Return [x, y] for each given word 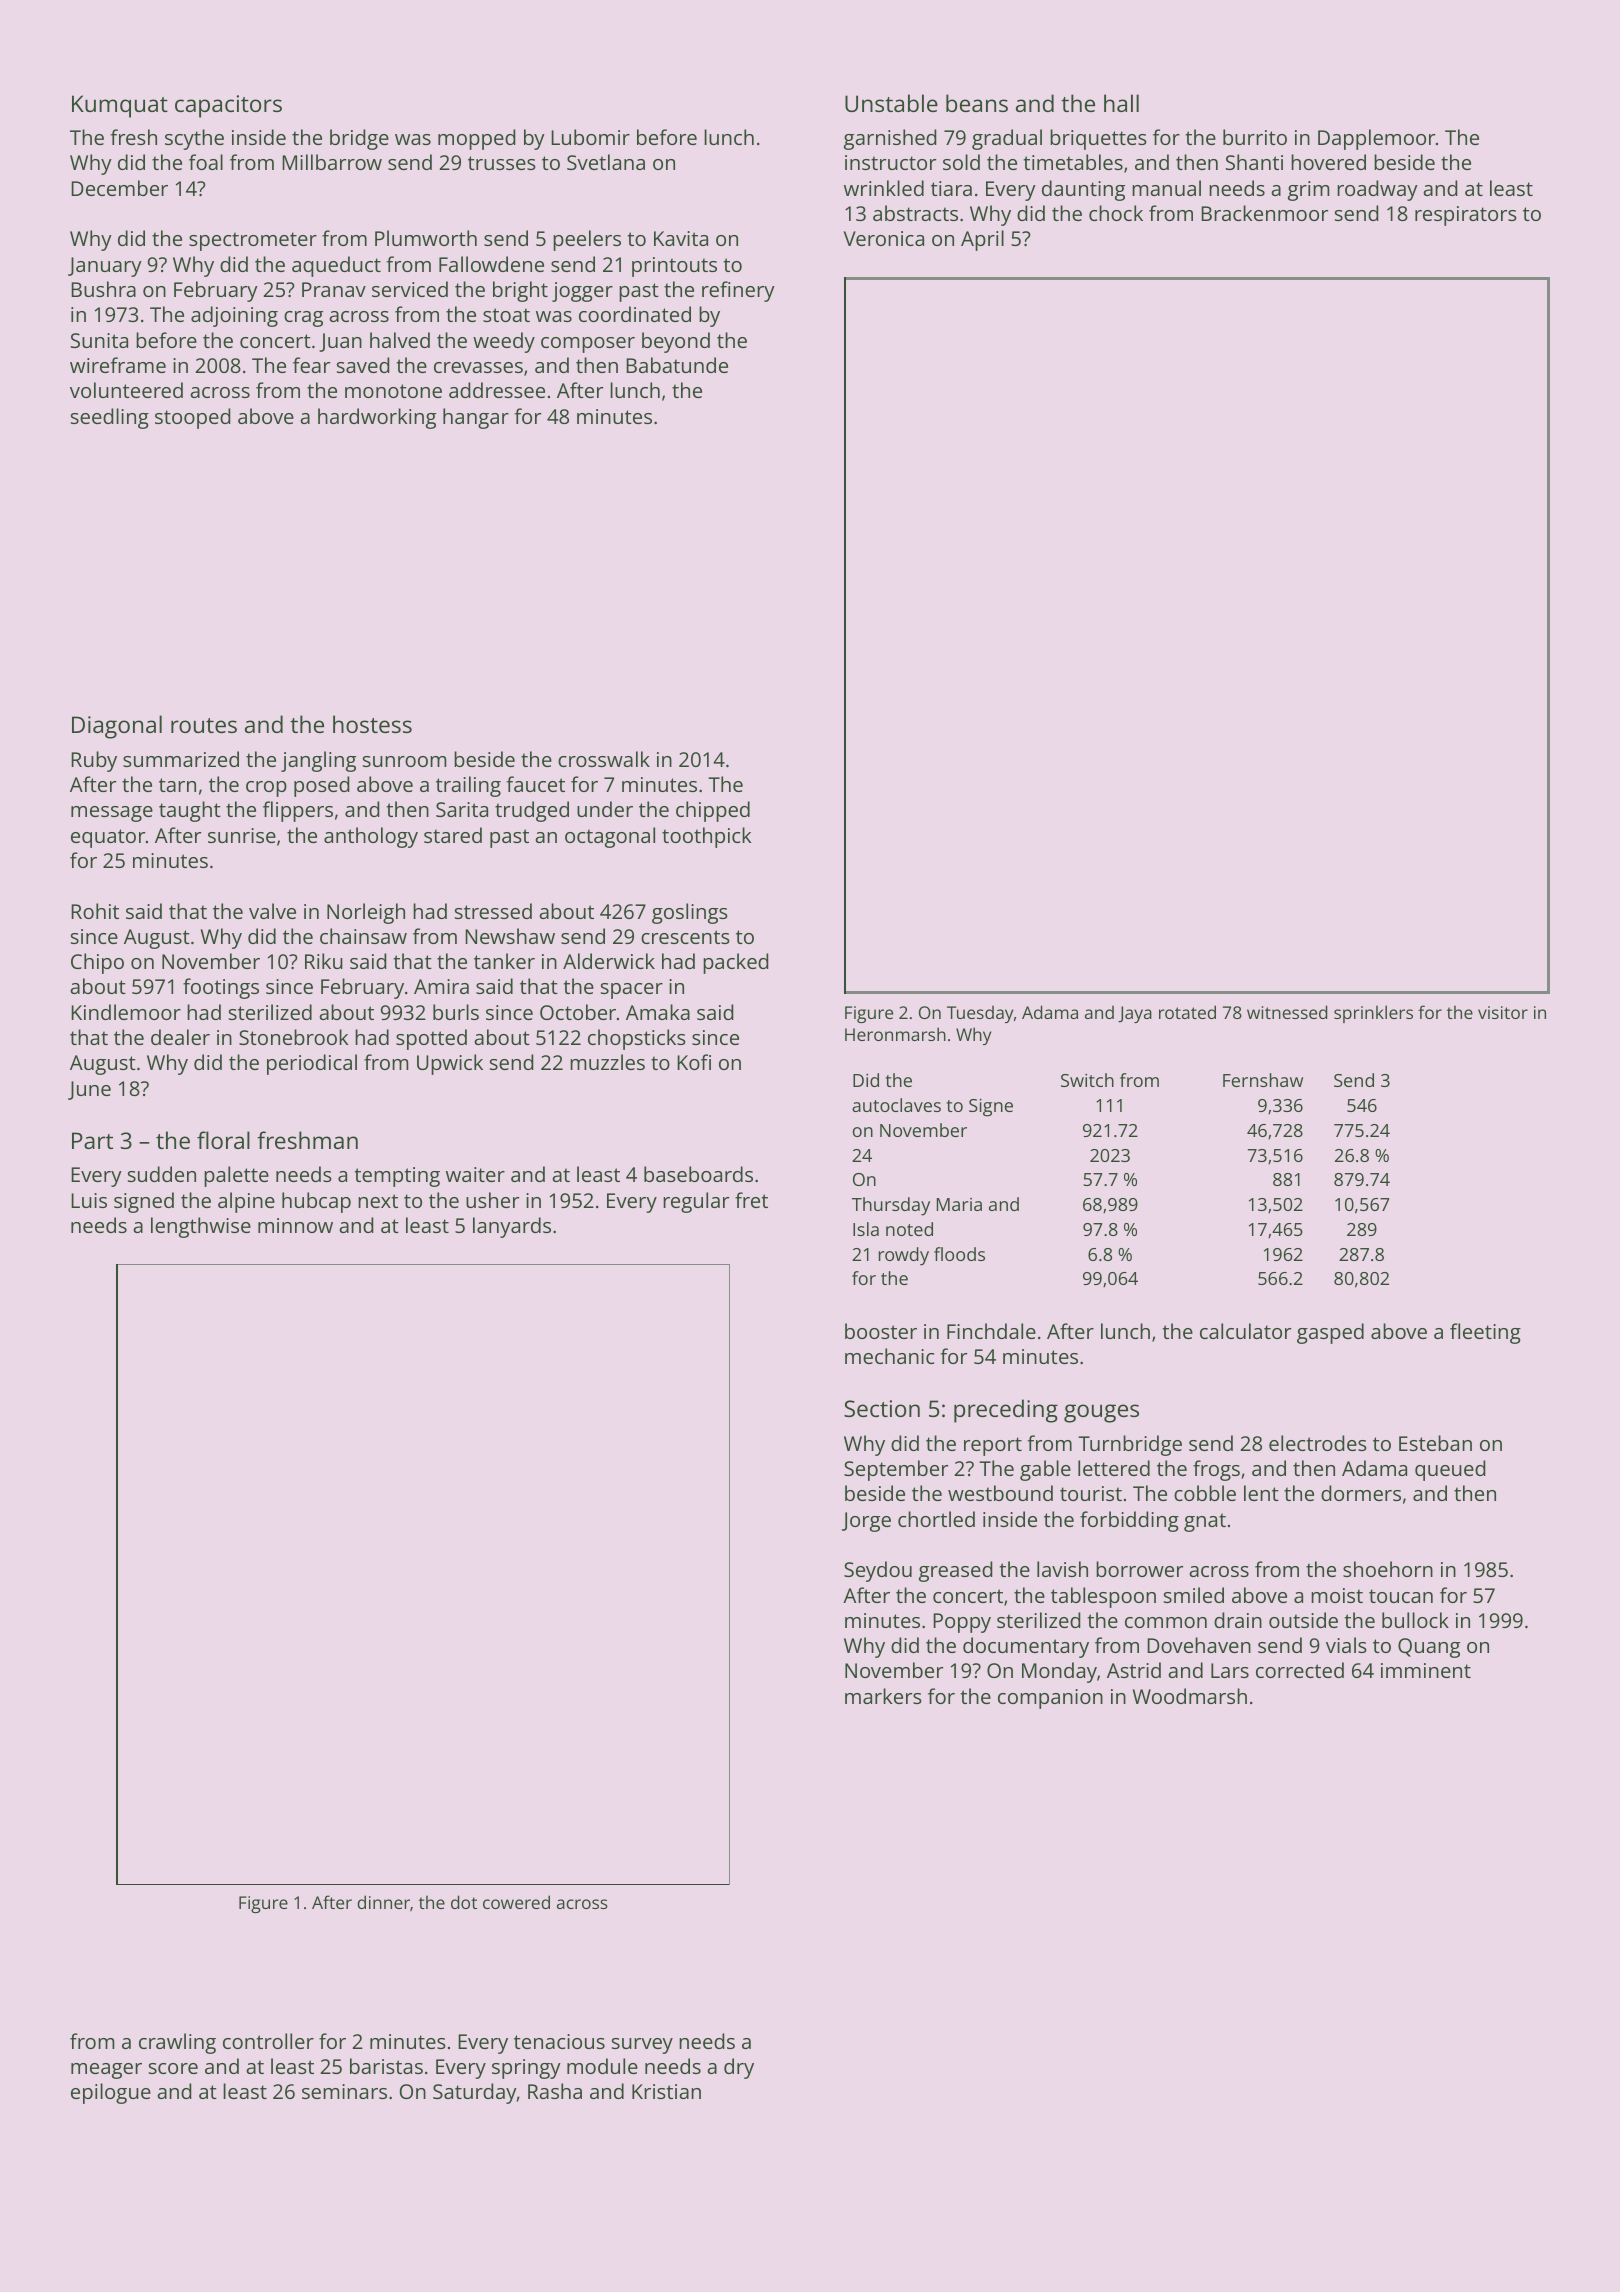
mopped [476, 139]
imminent [1426, 1670]
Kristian [666, 2091]
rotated [1187, 1012]
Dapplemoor [1376, 139]
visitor [1503, 1012]
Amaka [658, 1012]
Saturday [475, 2093]
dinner [383, 1902]
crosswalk [604, 759]
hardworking [377, 418]
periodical [312, 1064]
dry [739, 2068]
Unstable [891, 103]
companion [1050, 1699]
